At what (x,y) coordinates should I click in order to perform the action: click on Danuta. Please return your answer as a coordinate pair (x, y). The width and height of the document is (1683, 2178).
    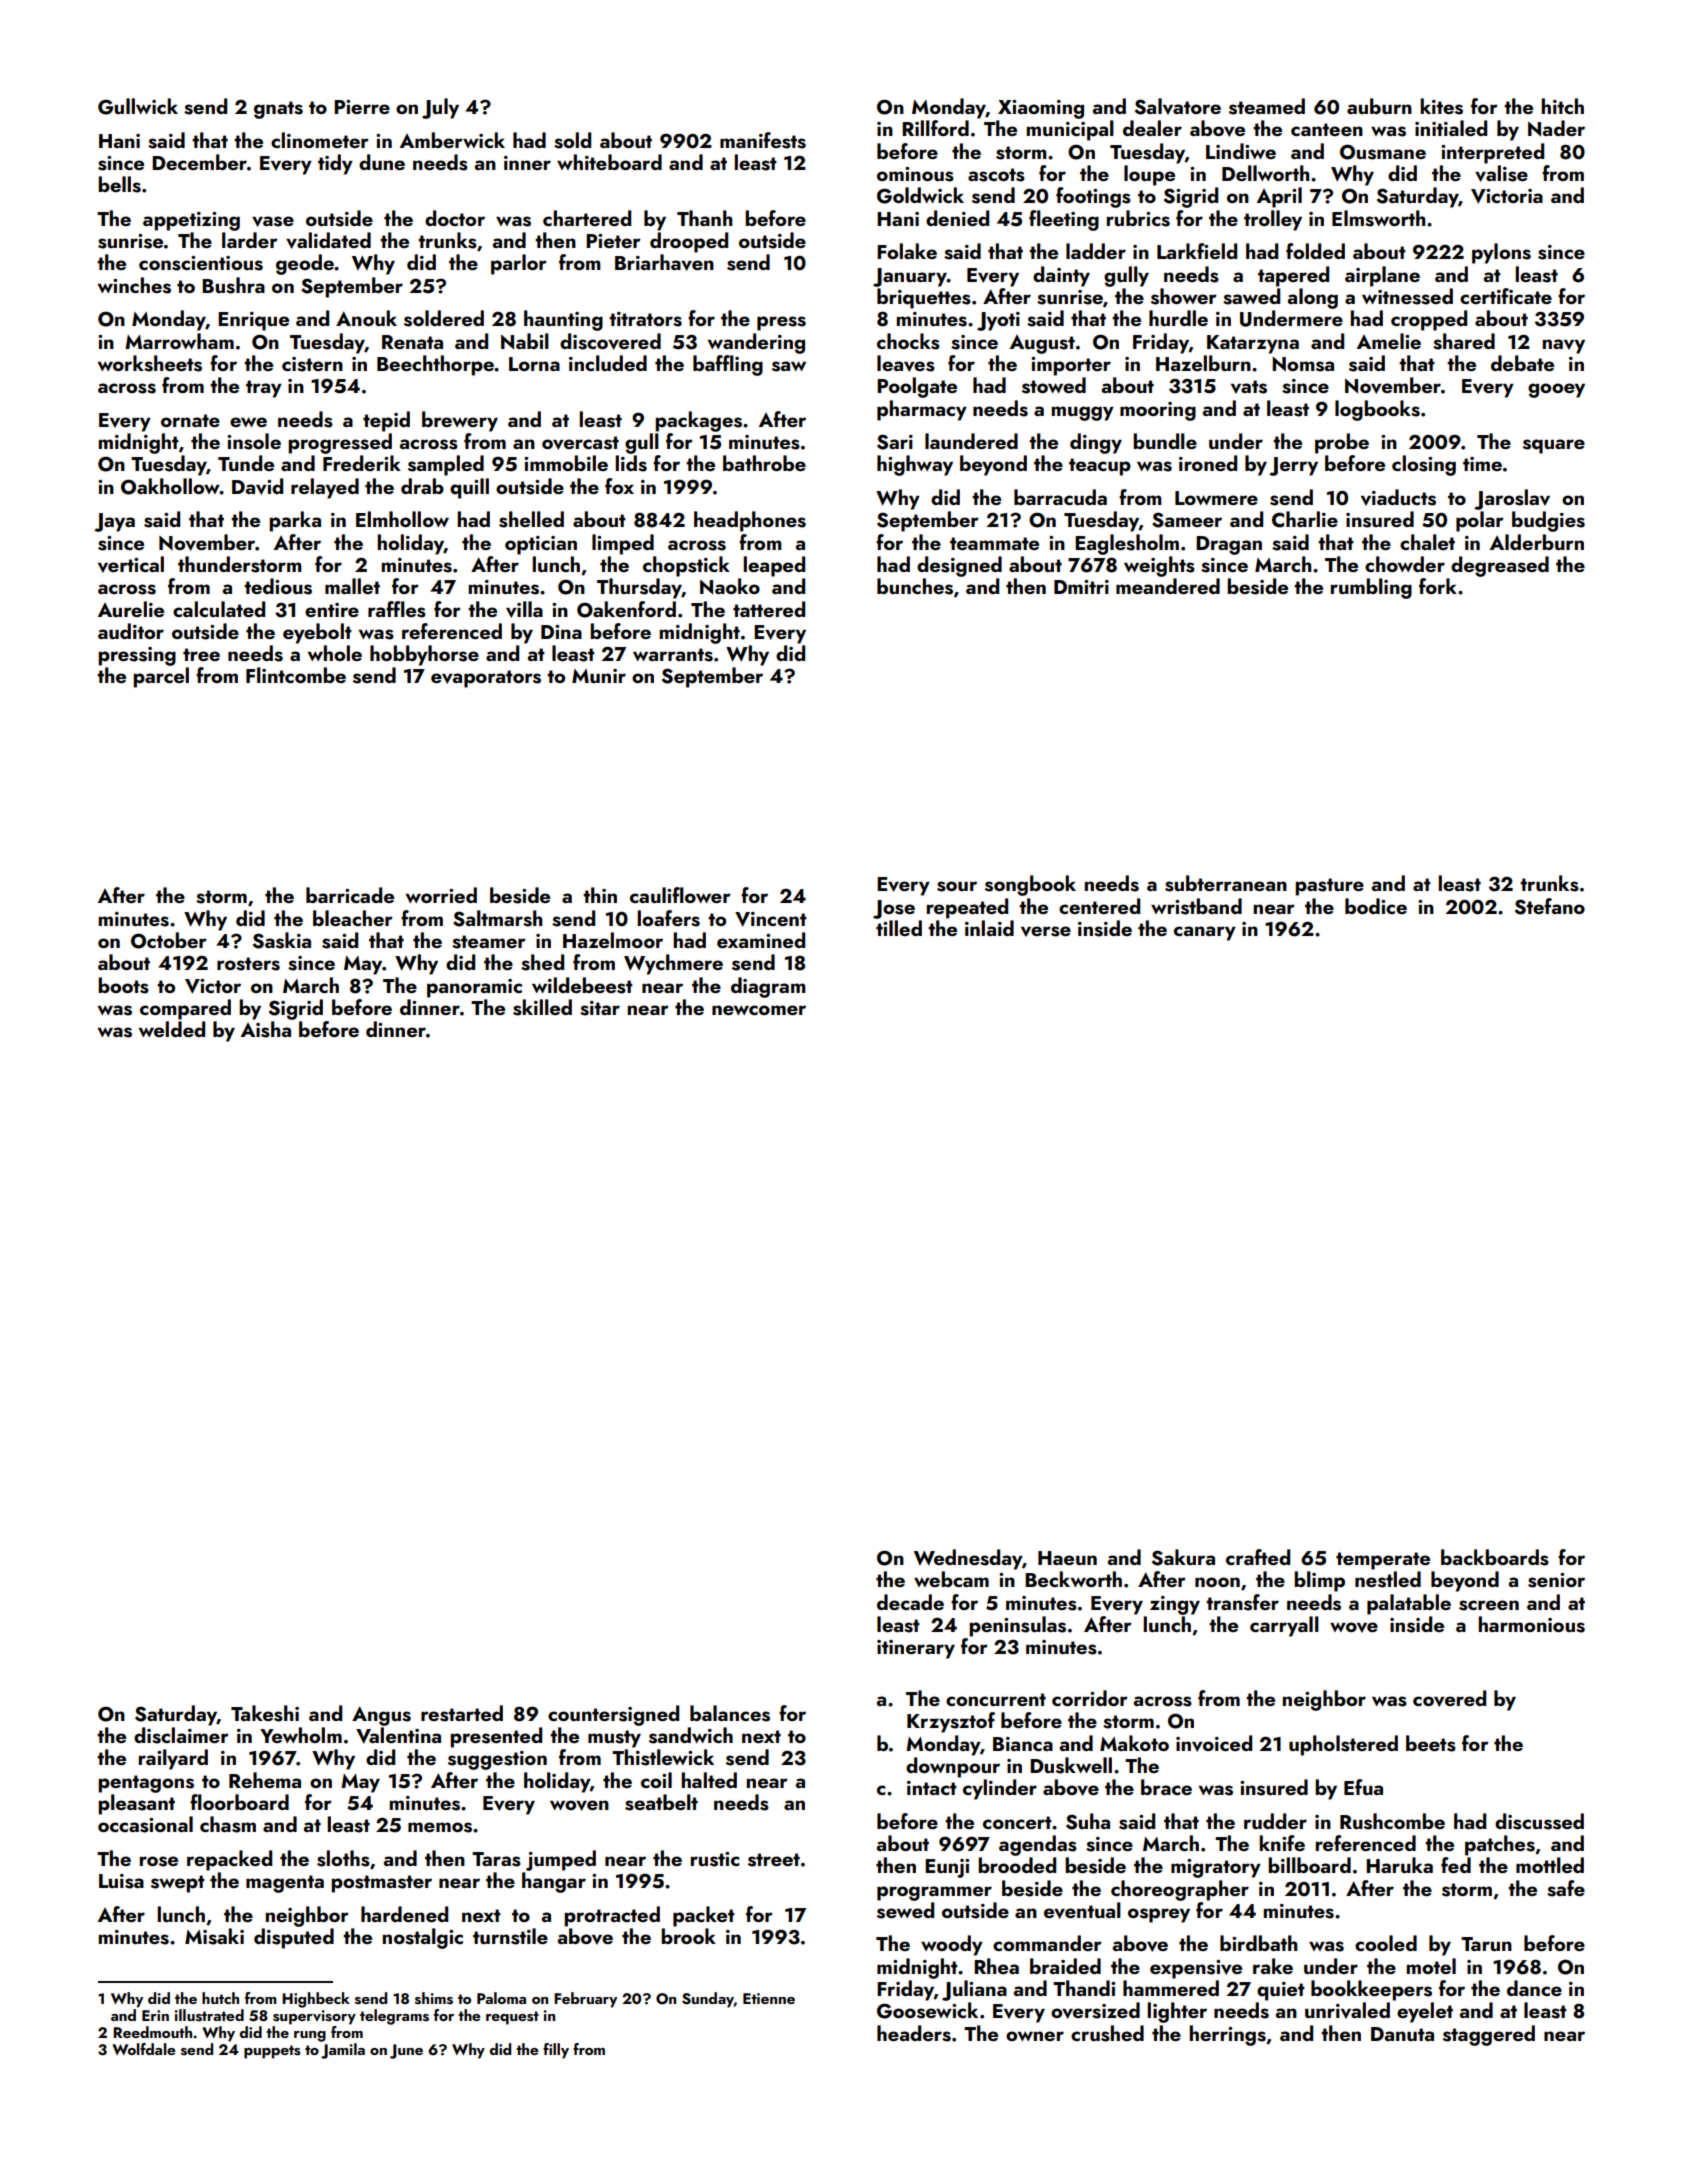
    Looking at the image, I should click on (1402, 2034).
